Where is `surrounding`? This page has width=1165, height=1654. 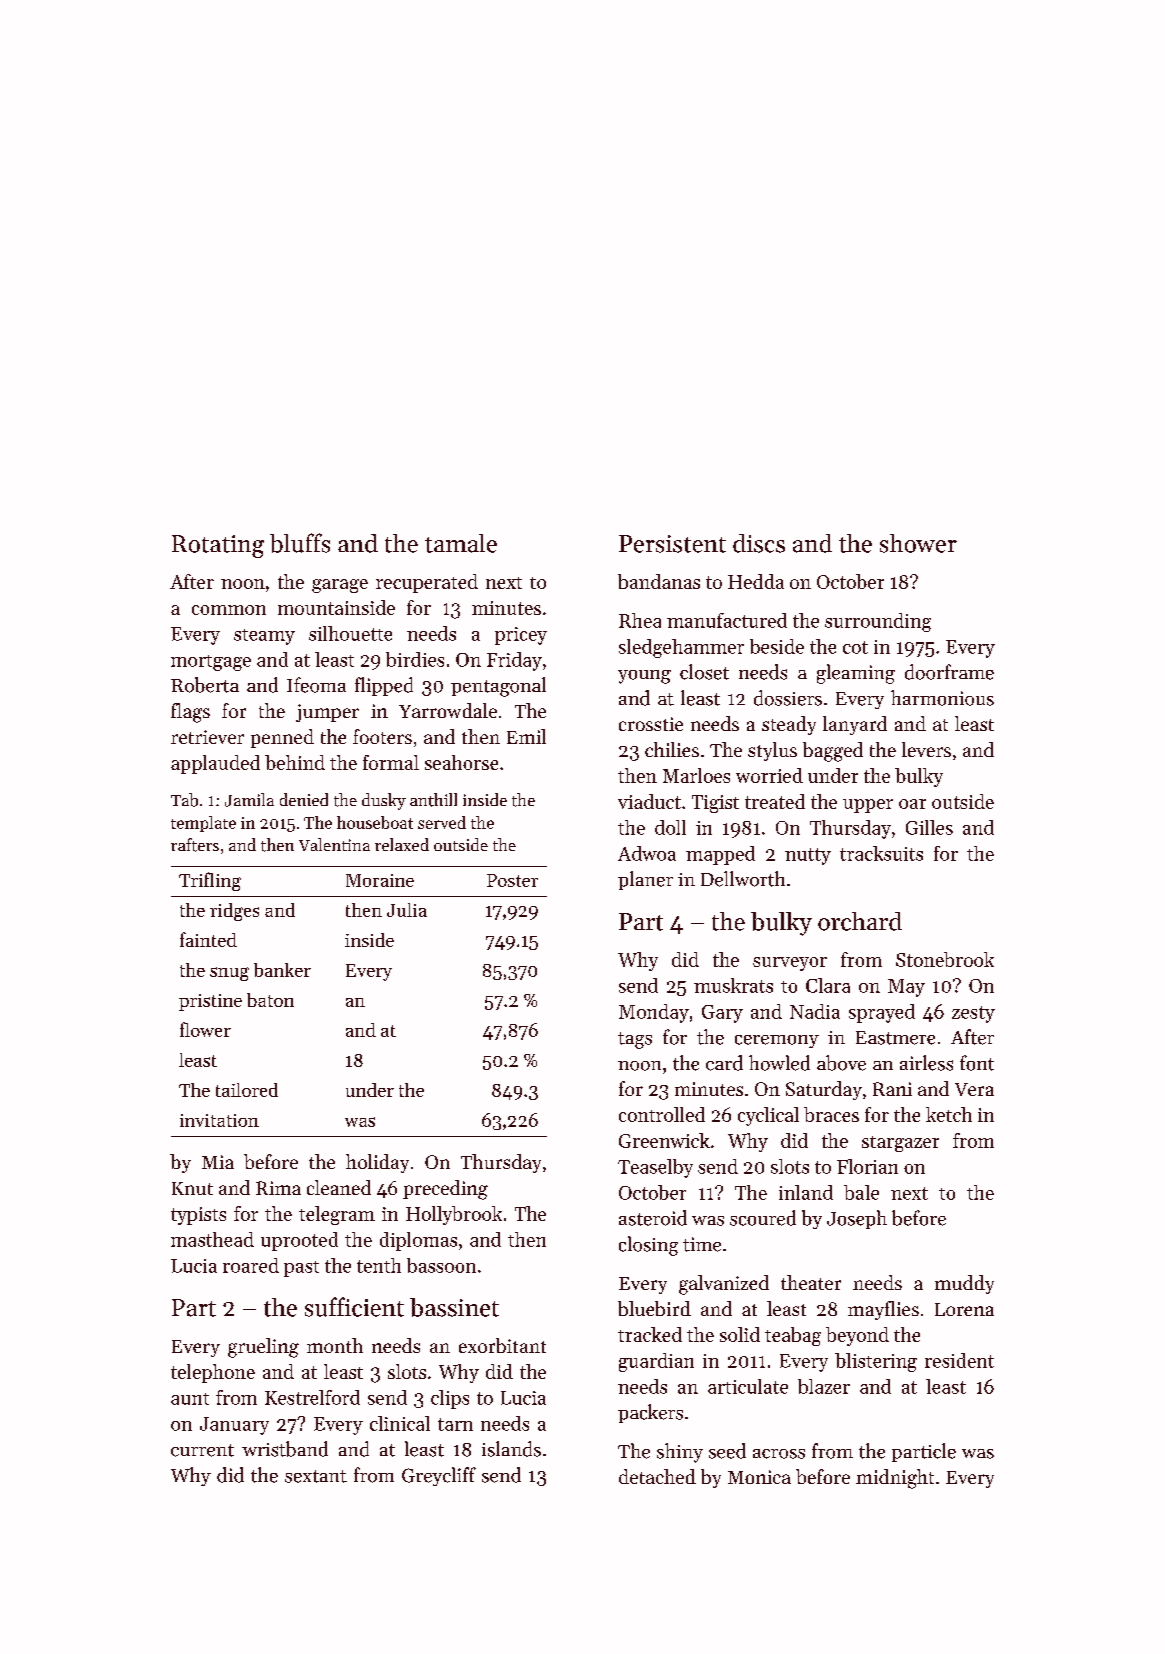 surrounding is located at coordinates (878, 622).
